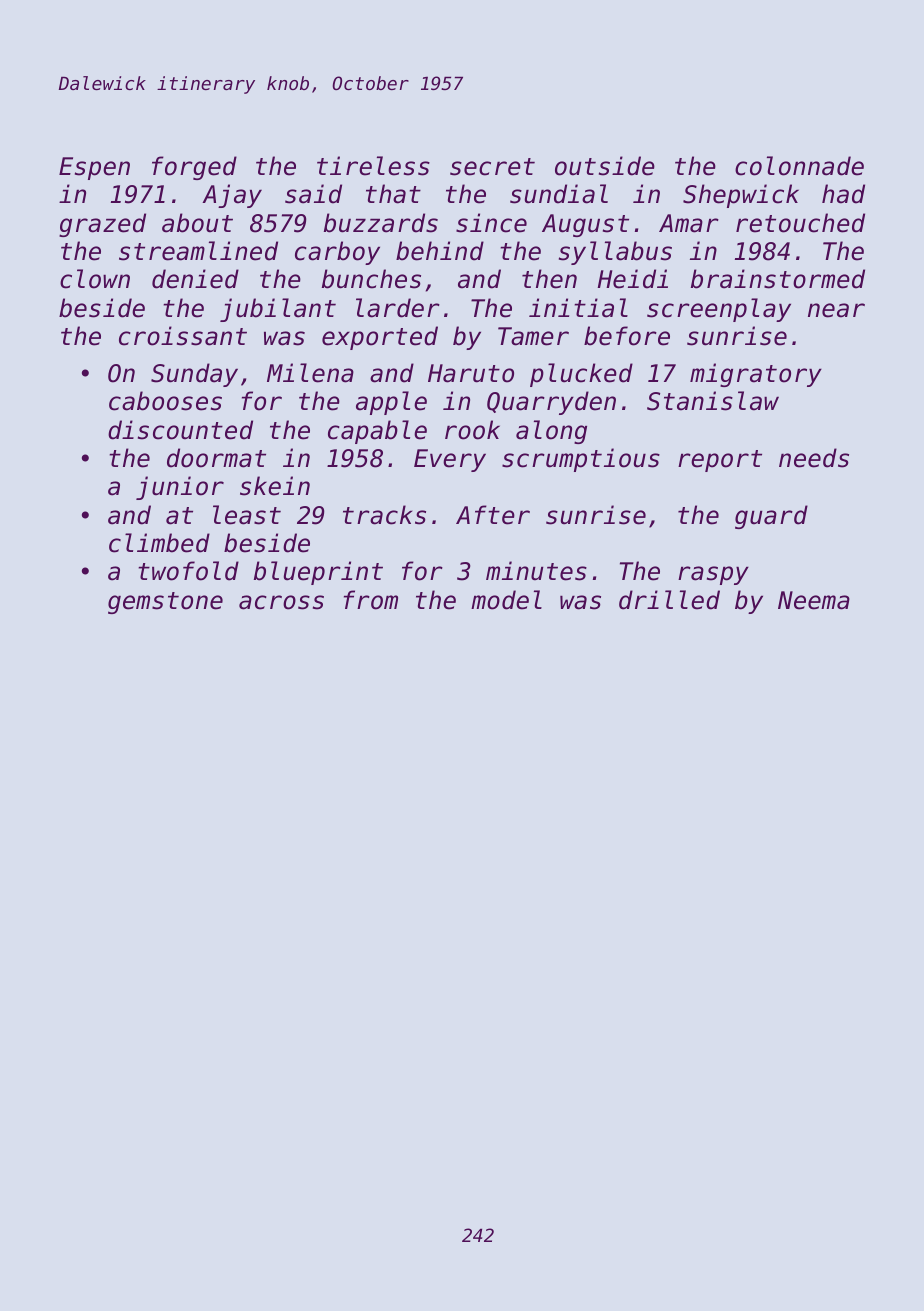  I want to click on across, so click(281, 602).
